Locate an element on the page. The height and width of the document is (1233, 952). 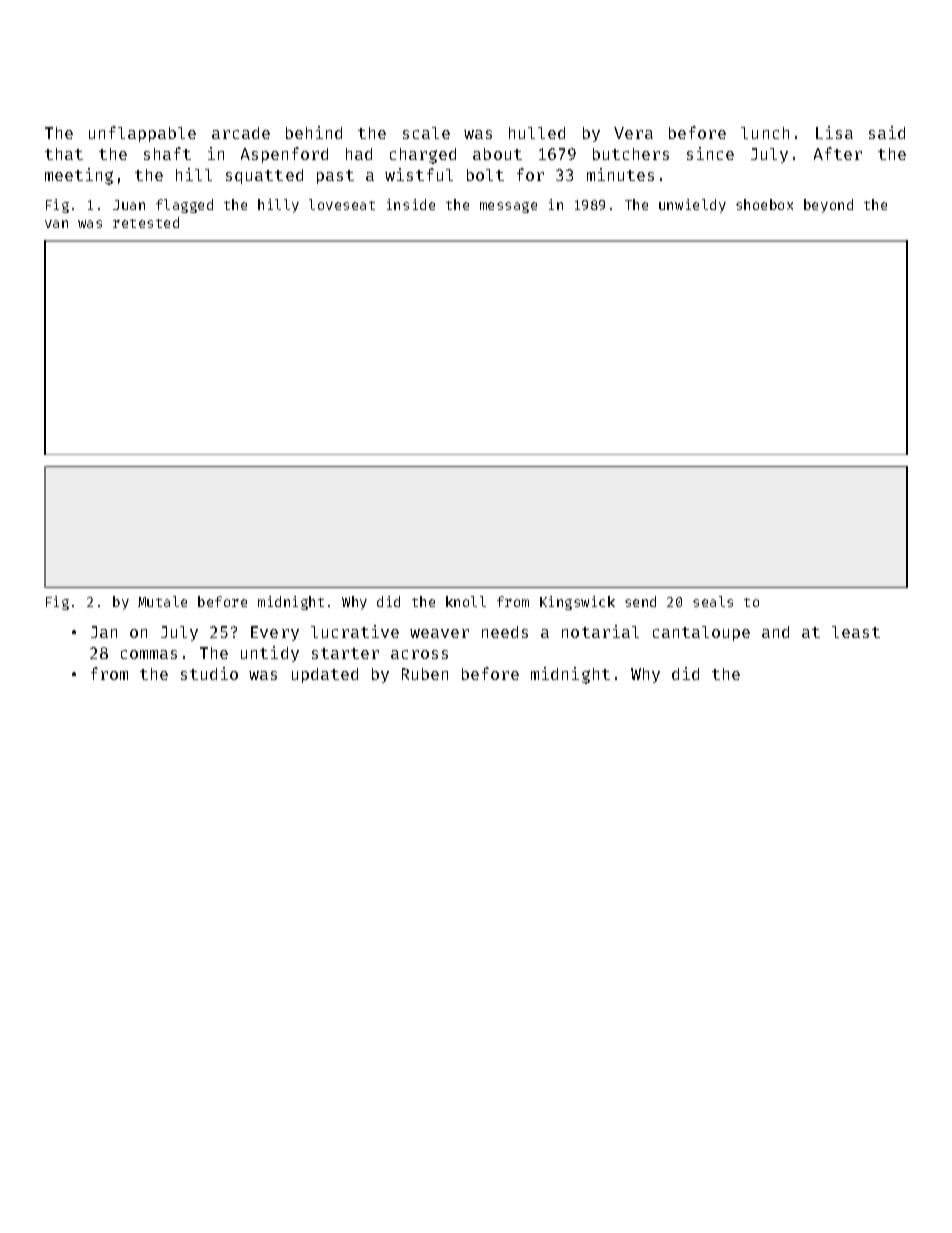
flagged is located at coordinates (184, 206).
